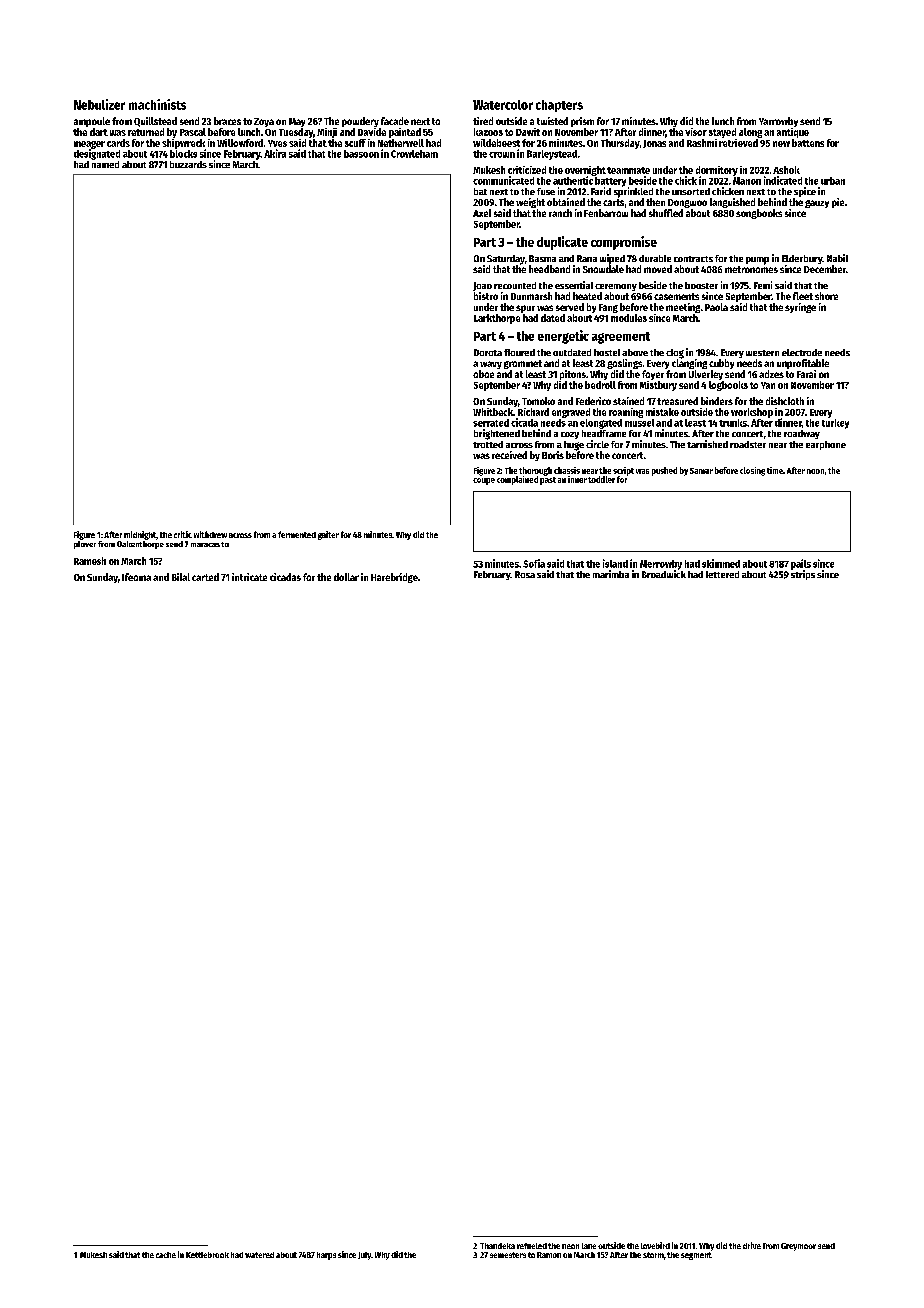 This screenshot has height=1308, width=924. Describe the element at coordinates (778, 122) in the screenshot. I see `Yarrowby` at that location.
